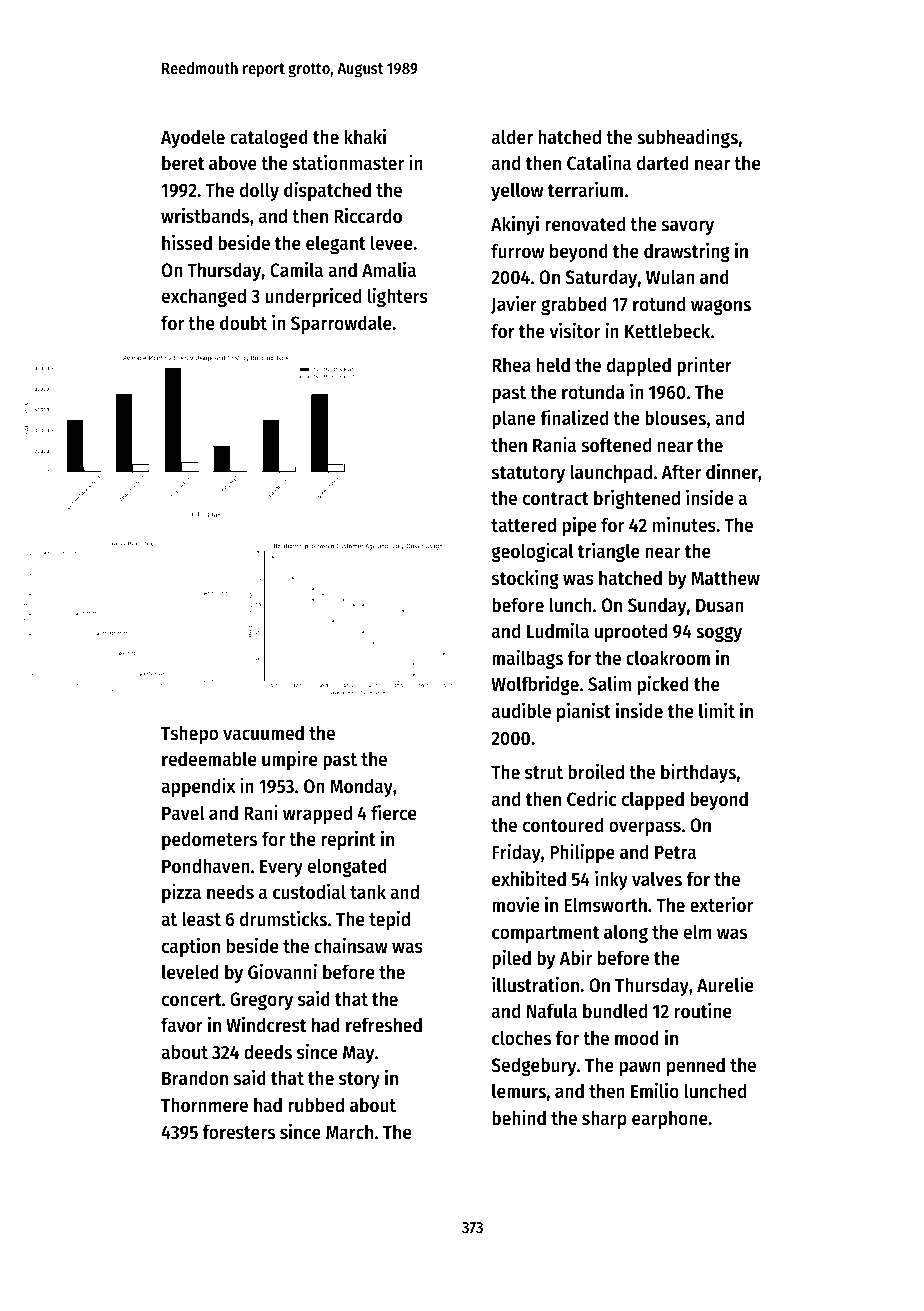 This screenshot has width=924, height=1311. What do you see at coordinates (269, 138) in the screenshot?
I see `cataloged` at bounding box center [269, 138].
